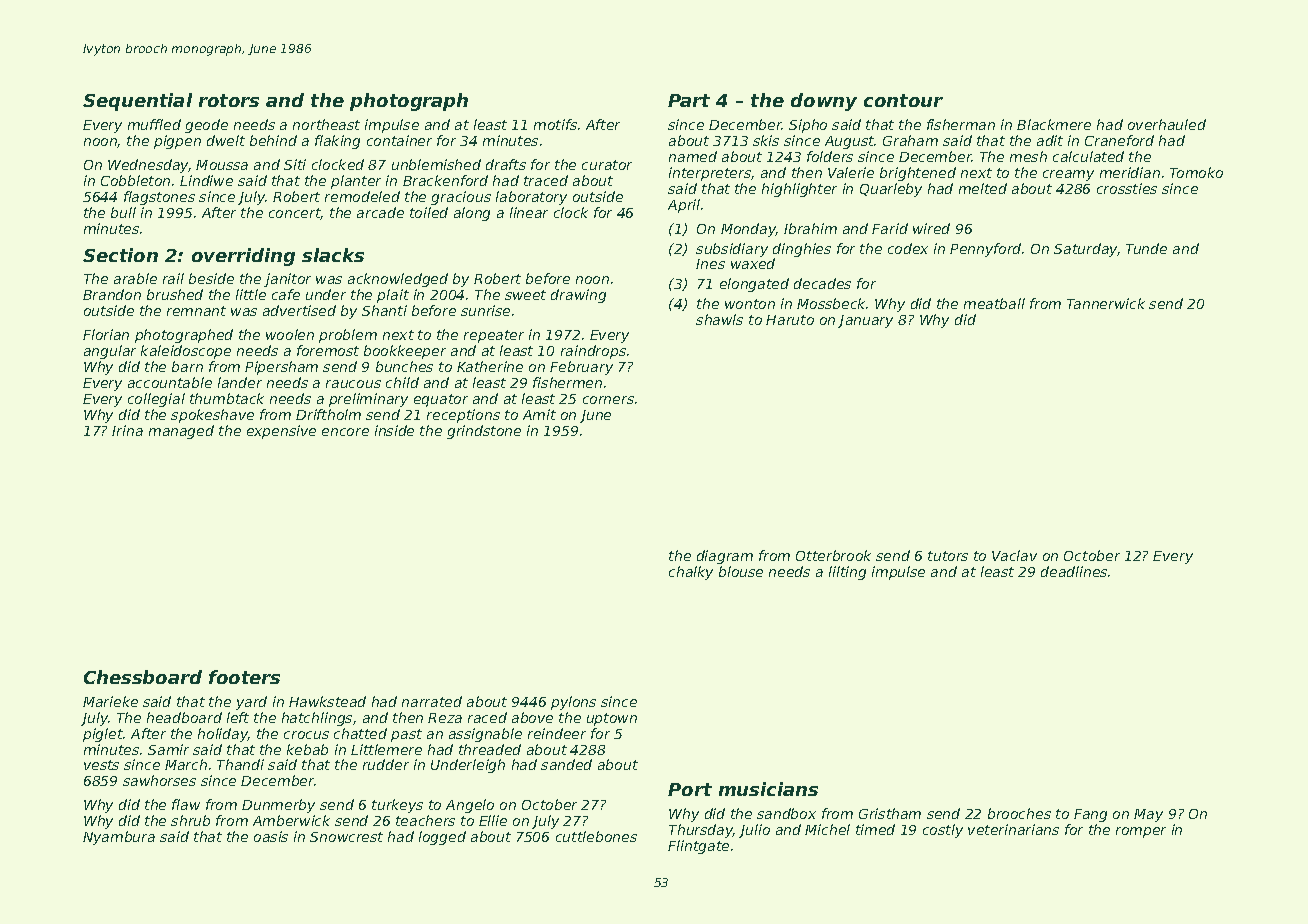 The image size is (1308, 924). What do you see at coordinates (691, 573) in the document?
I see `chalky` at bounding box center [691, 573].
